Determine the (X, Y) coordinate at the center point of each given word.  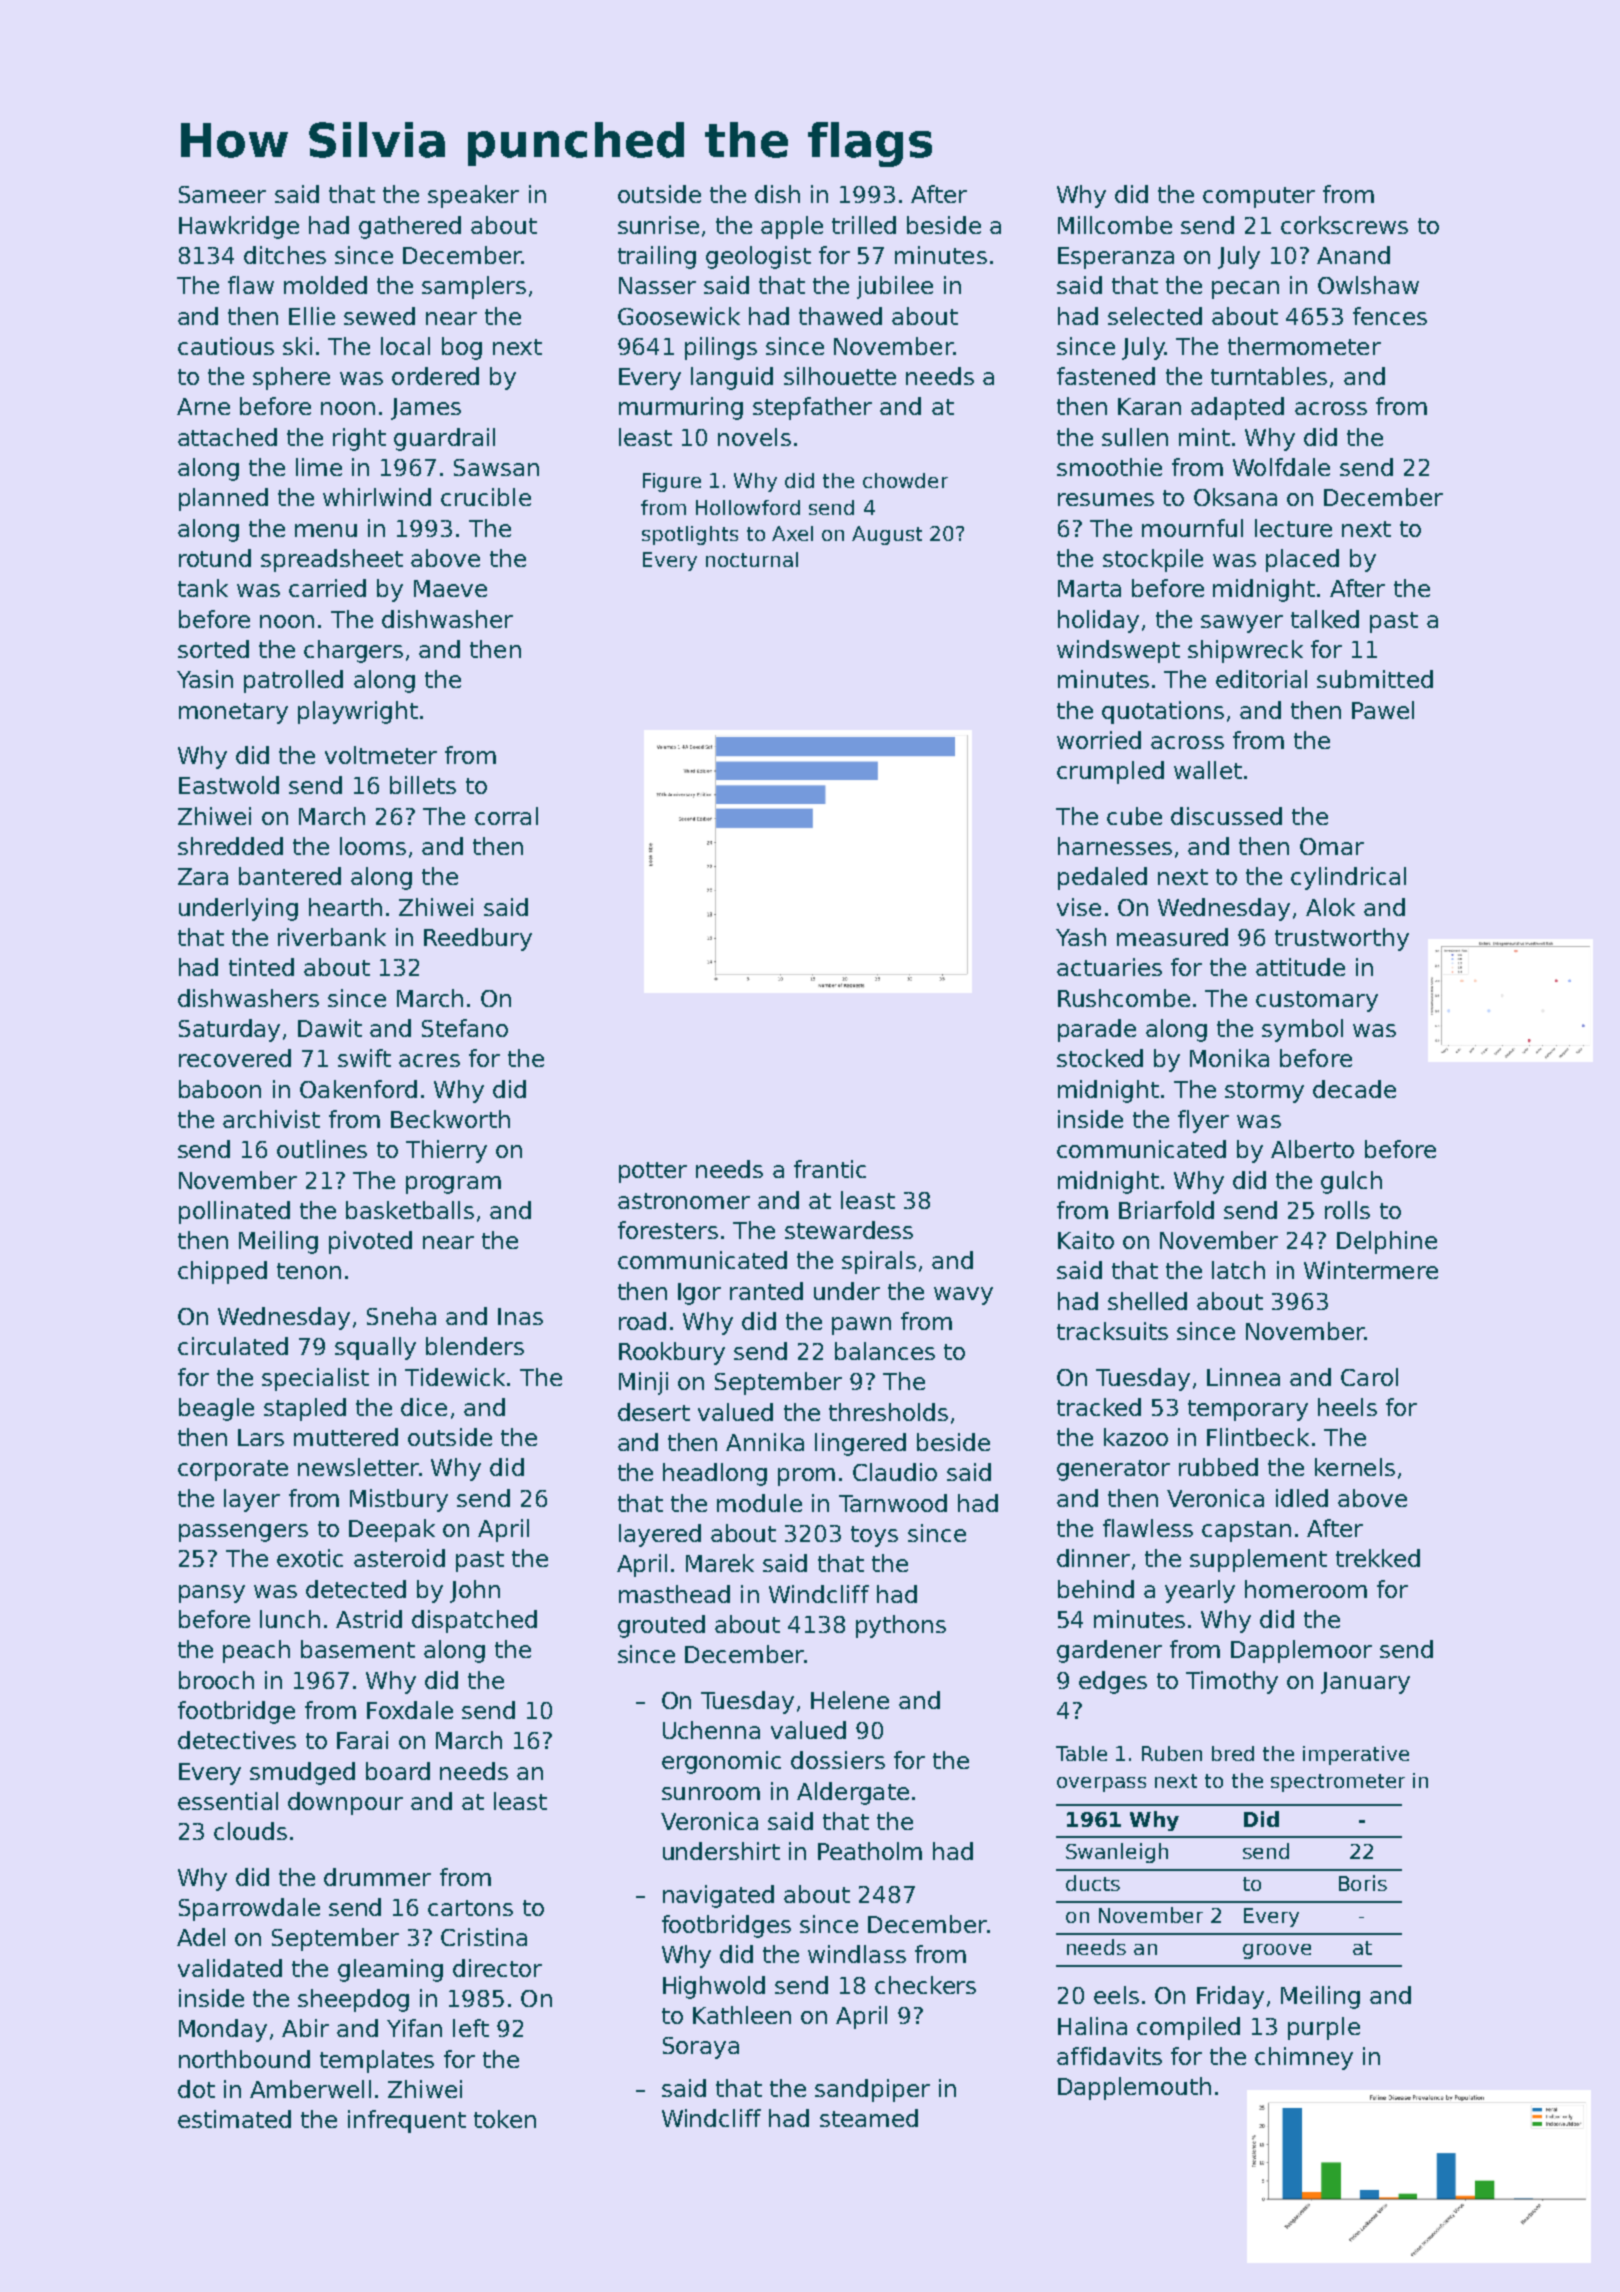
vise (1079, 907)
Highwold (714, 1987)
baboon (220, 1089)
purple (1324, 2028)
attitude (1300, 967)
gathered (410, 227)
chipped (222, 1272)
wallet (1208, 770)
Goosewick (679, 316)
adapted (1237, 408)
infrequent (407, 2121)
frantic (830, 1169)
